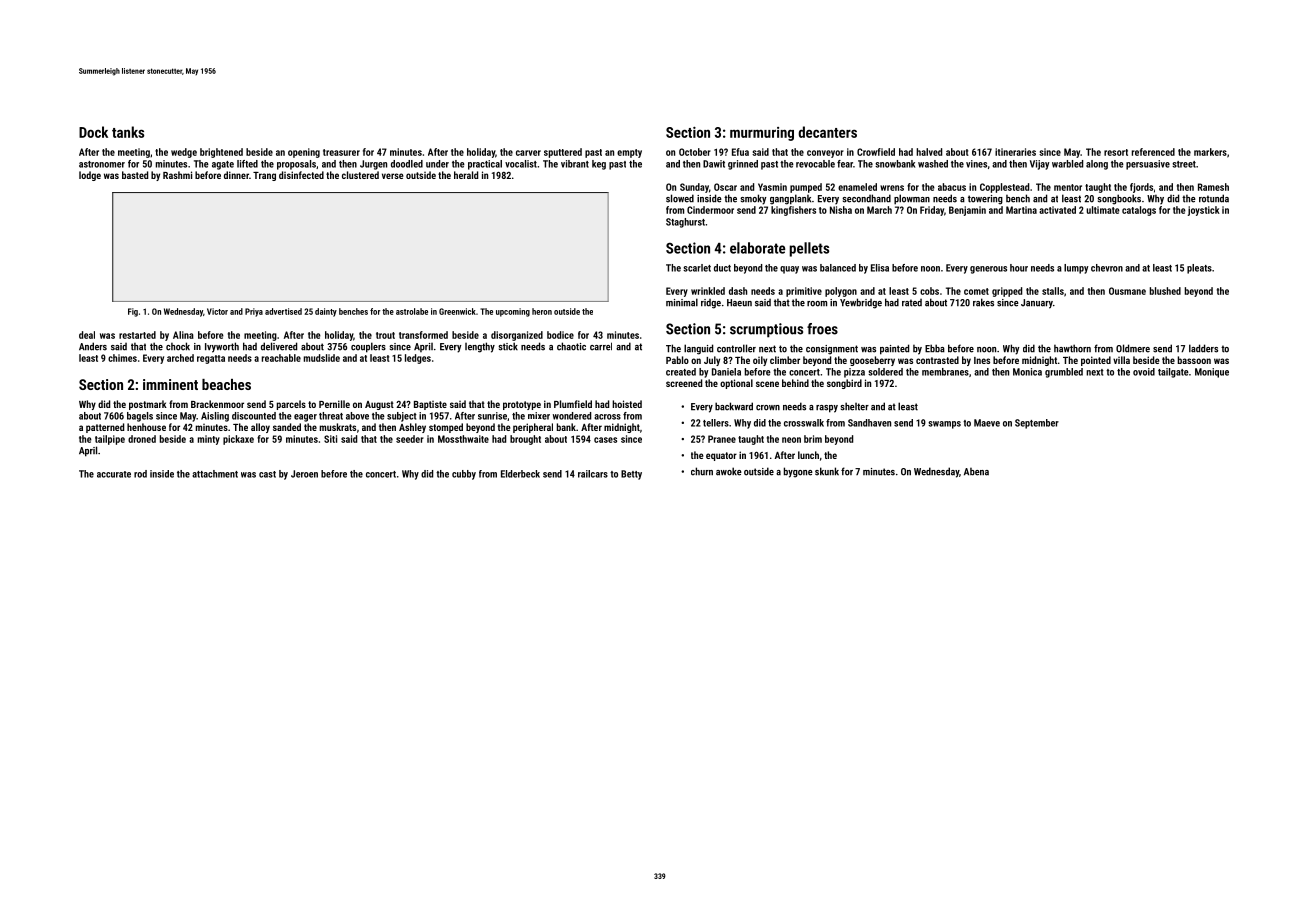  What do you see at coordinates (304, 474) in the screenshot?
I see `Jeroen` at bounding box center [304, 474].
